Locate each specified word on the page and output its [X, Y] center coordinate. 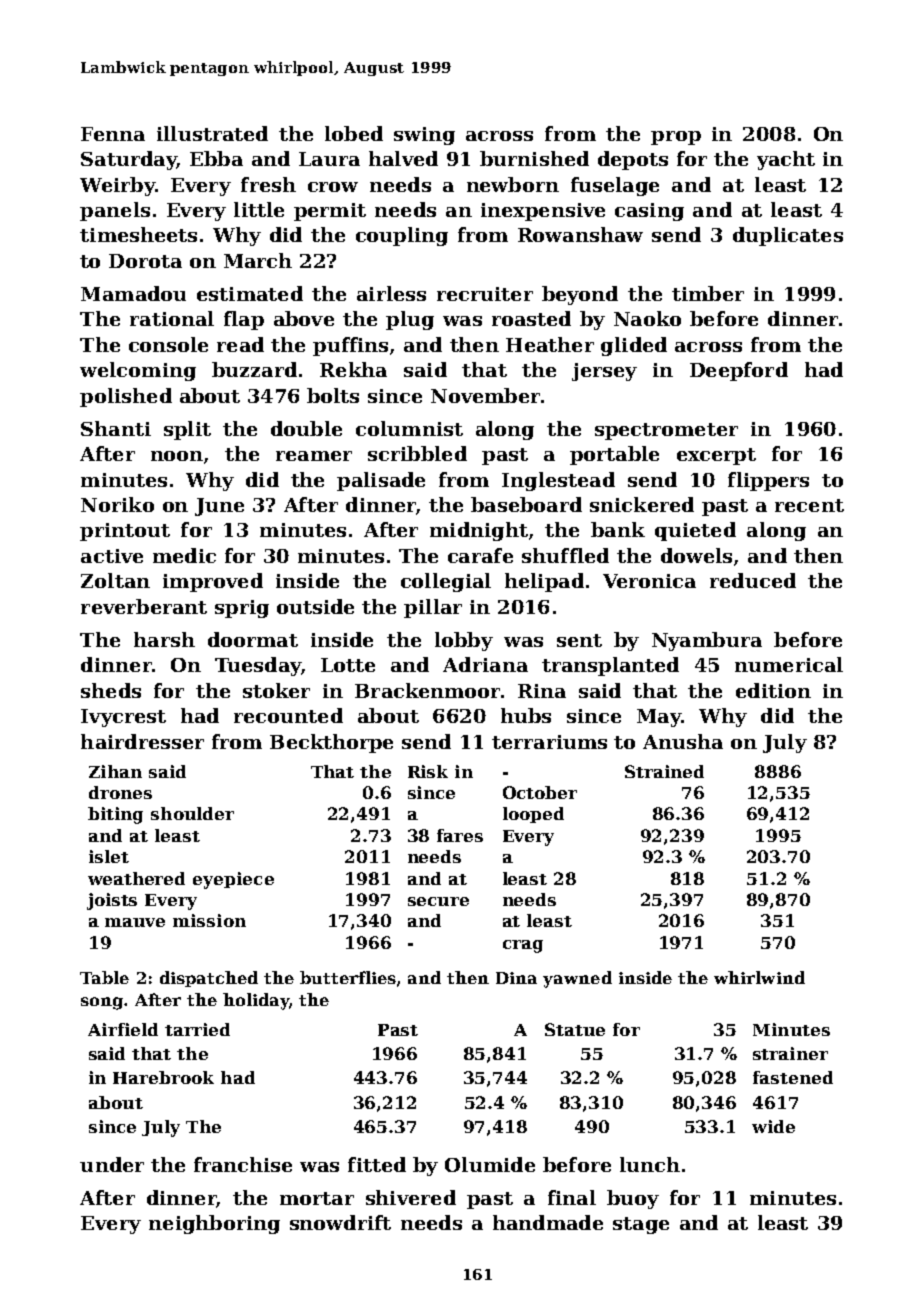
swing [424, 136]
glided [634, 346]
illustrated [212, 133]
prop [676, 138]
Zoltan [115, 580]
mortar [317, 1198]
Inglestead [558, 481]
